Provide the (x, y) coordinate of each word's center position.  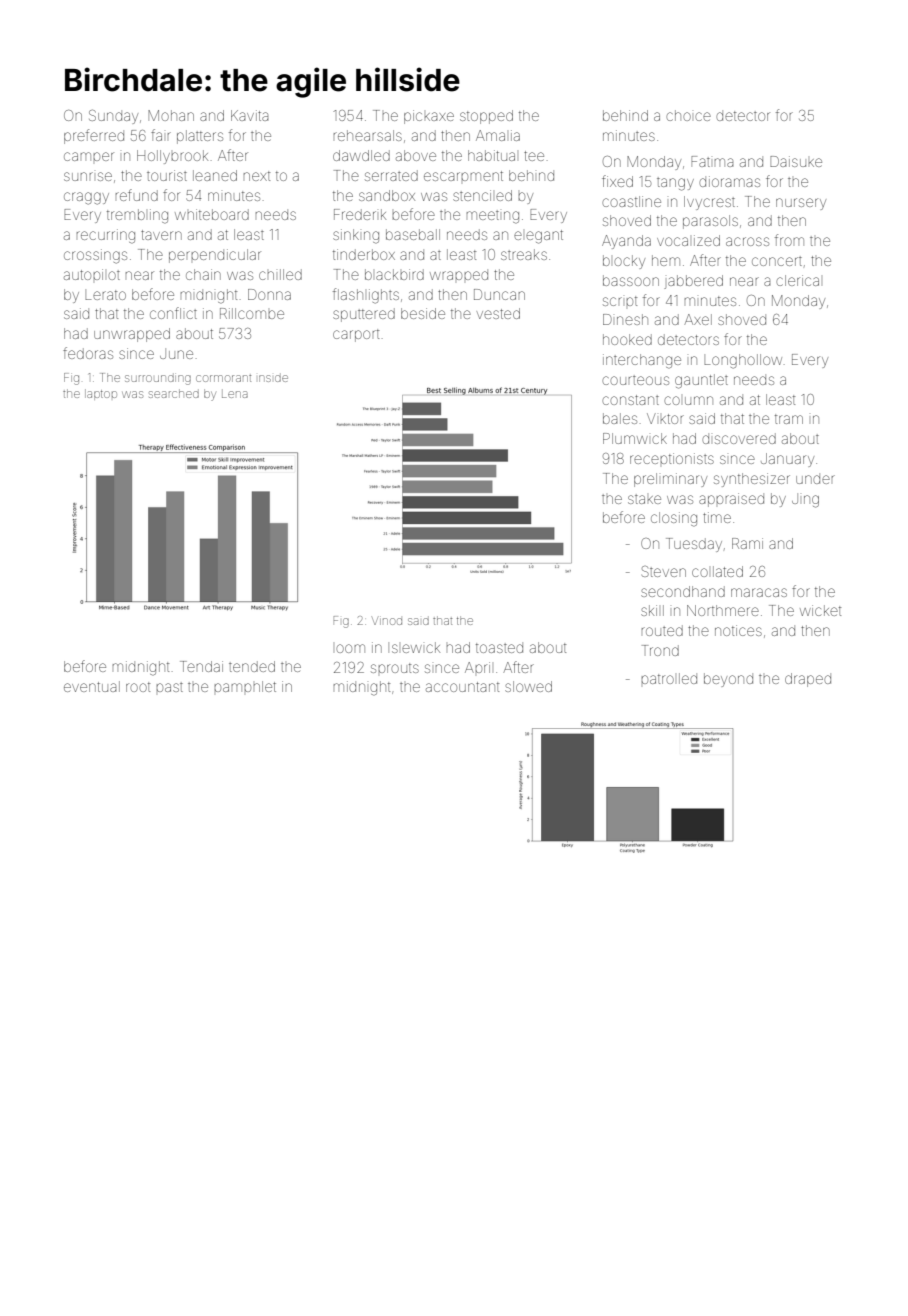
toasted (499, 648)
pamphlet (245, 686)
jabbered (693, 282)
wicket (820, 610)
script (620, 301)
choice (688, 115)
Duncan (499, 294)
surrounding (158, 380)
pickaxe (429, 117)
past (169, 687)
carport (356, 335)
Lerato (105, 295)
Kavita (249, 115)
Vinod (387, 621)
